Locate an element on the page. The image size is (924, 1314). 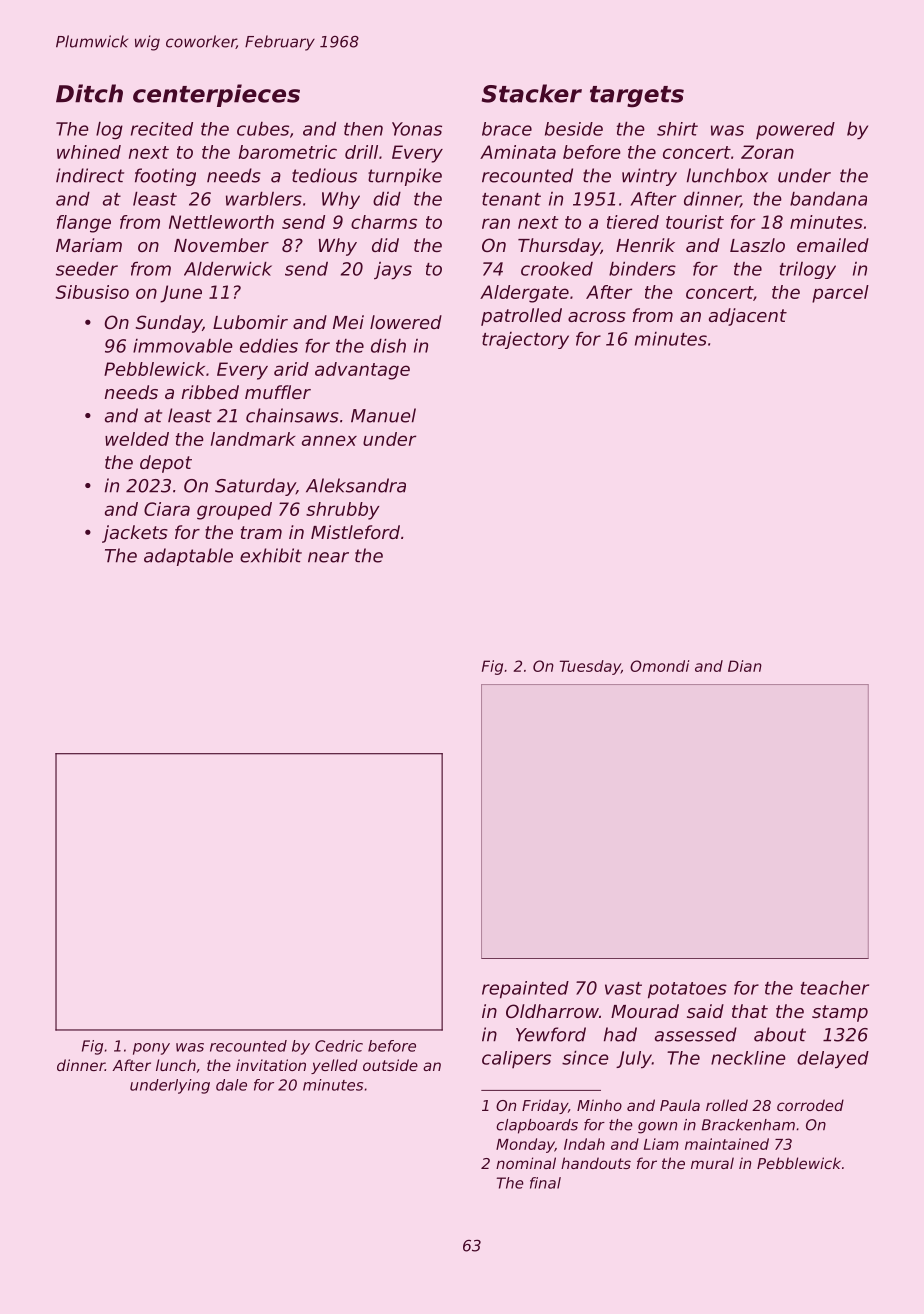
brace is located at coordinates (507, 129).
